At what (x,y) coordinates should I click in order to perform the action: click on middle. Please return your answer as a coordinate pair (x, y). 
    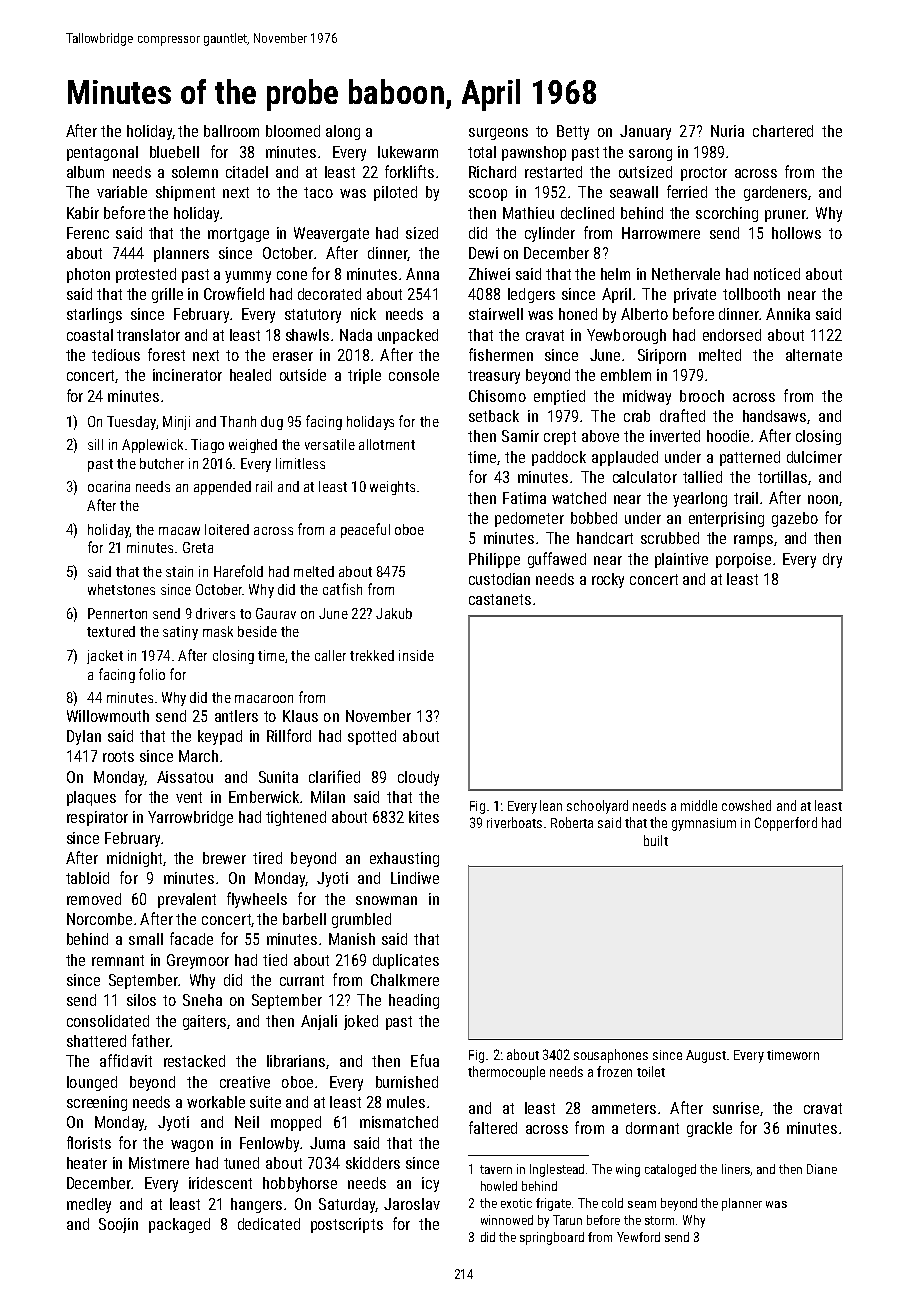
    Looking at the image, I should click on (699, 805).
